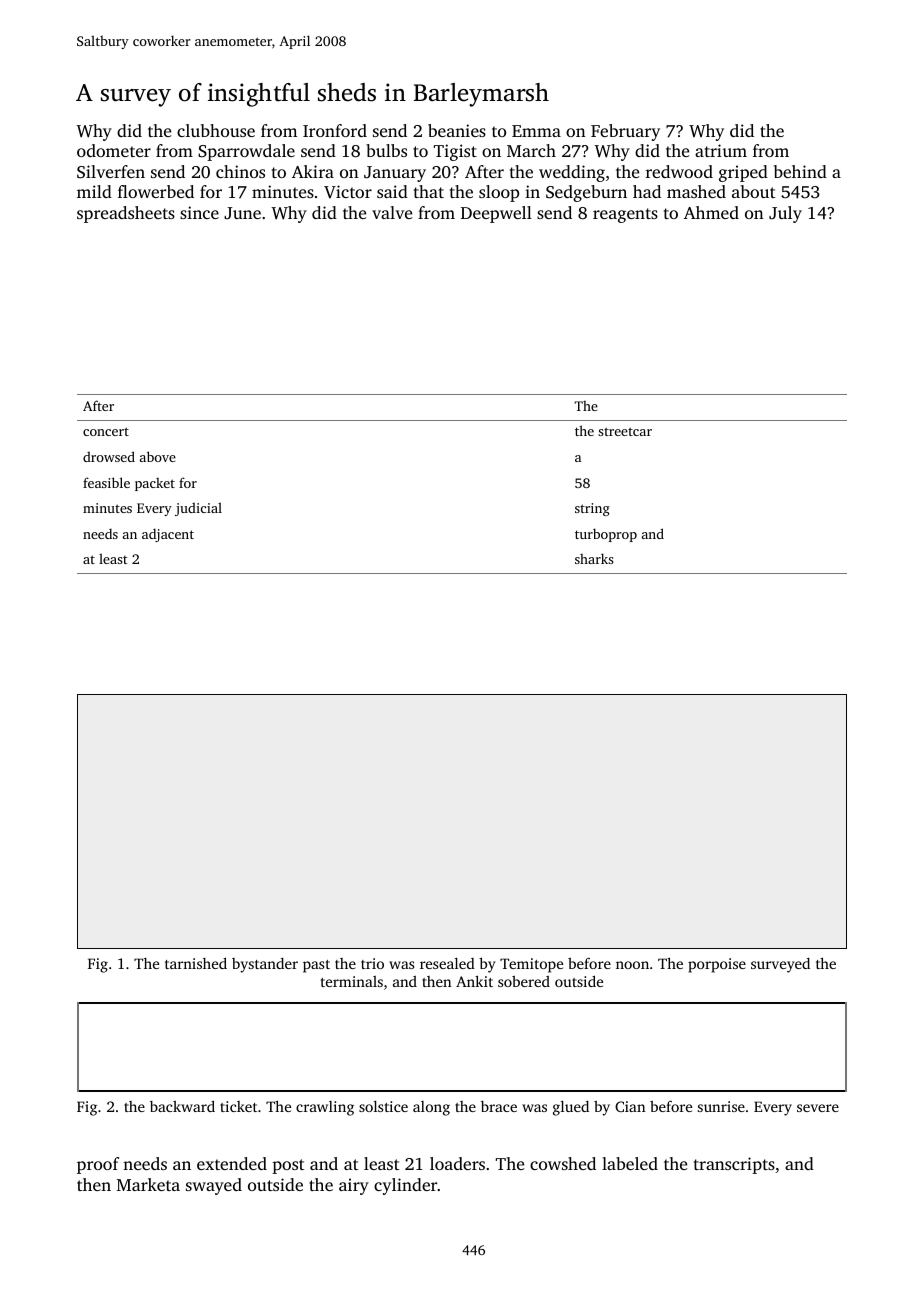 This image has width=924, height=1314. What do you see at coordinates (106, 431) in the image?
I see `concert` at bounding box center [106, 431].
